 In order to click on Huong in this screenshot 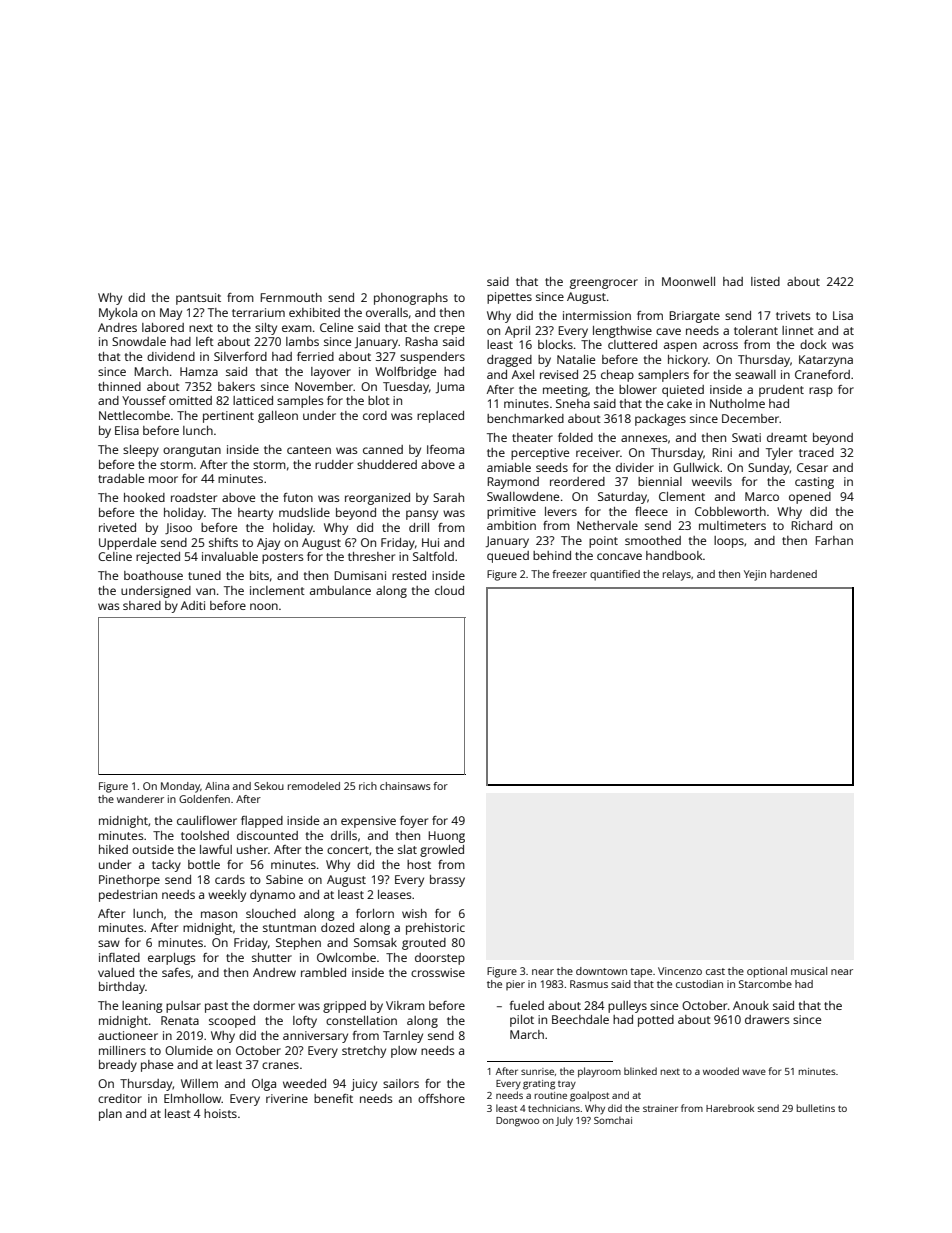, I will do `click(446, 837)`.
